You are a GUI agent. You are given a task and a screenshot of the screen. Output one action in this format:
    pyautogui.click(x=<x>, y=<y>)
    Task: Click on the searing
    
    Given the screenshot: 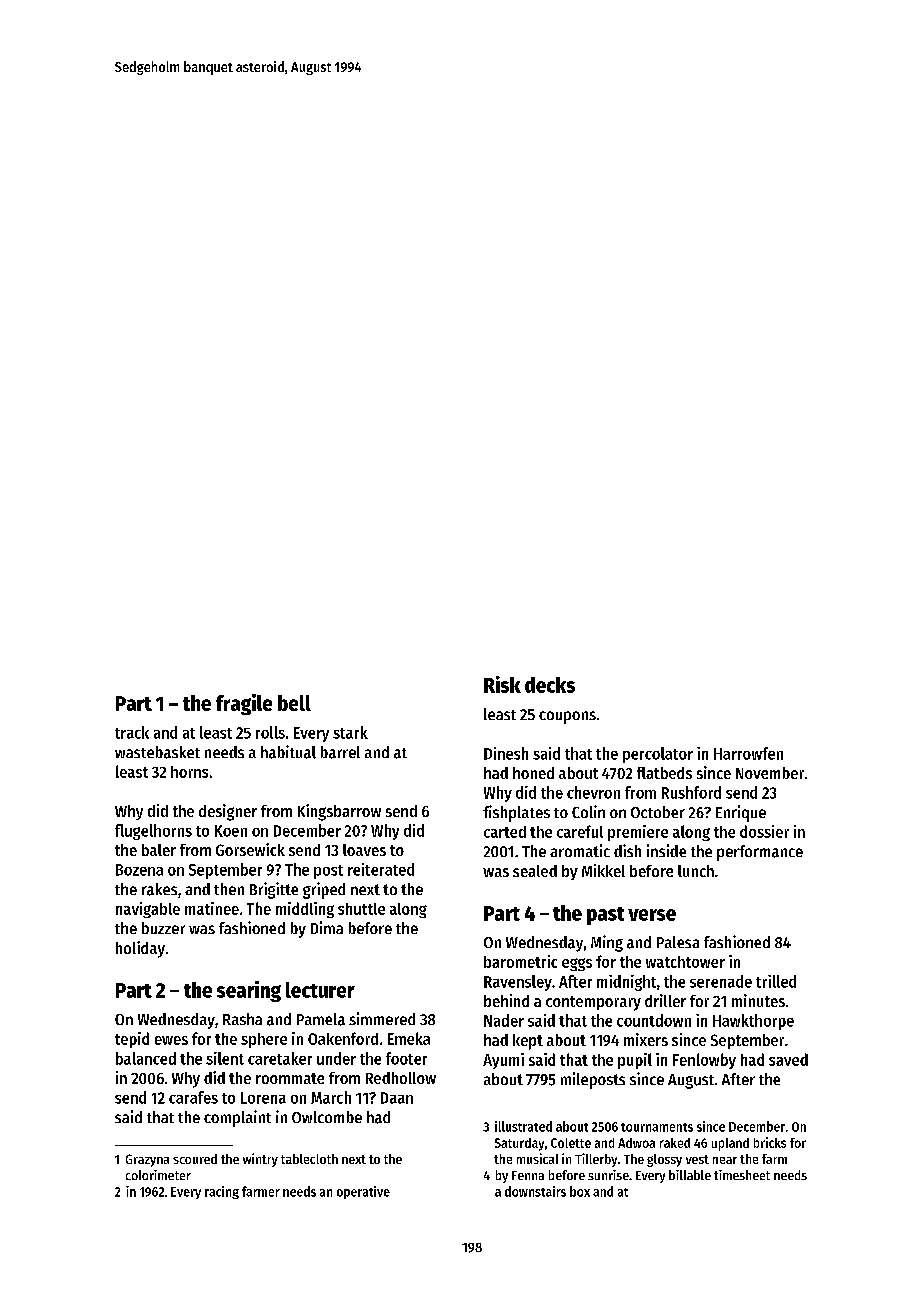 What is the action you would take?
    pyautogui.click(x=249, y=991)
